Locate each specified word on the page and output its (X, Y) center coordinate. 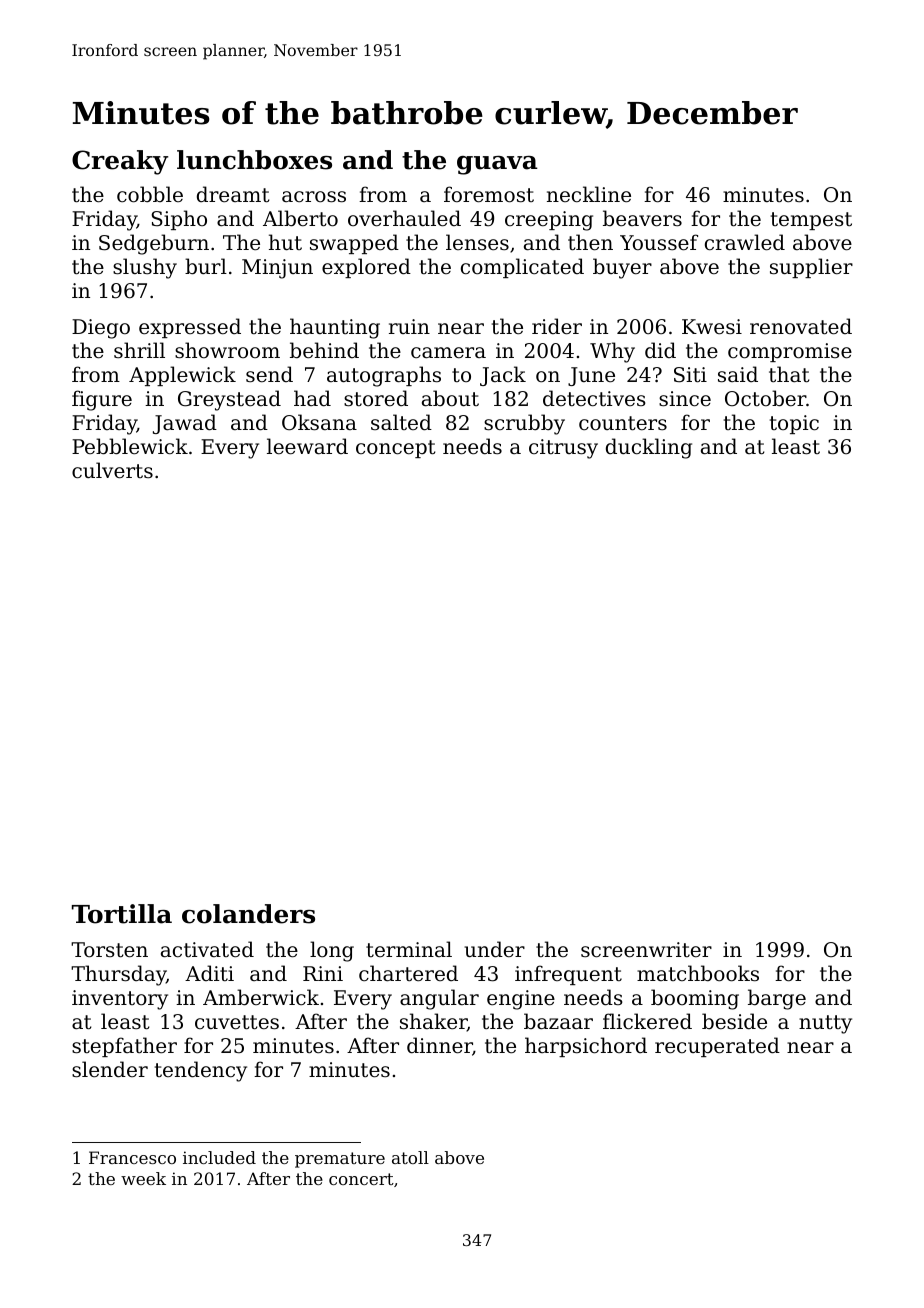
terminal (409, 949)
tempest (811, 221)
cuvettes (237, 1022)
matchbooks (698, 973)
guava (497, 165)
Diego (101, 329)
